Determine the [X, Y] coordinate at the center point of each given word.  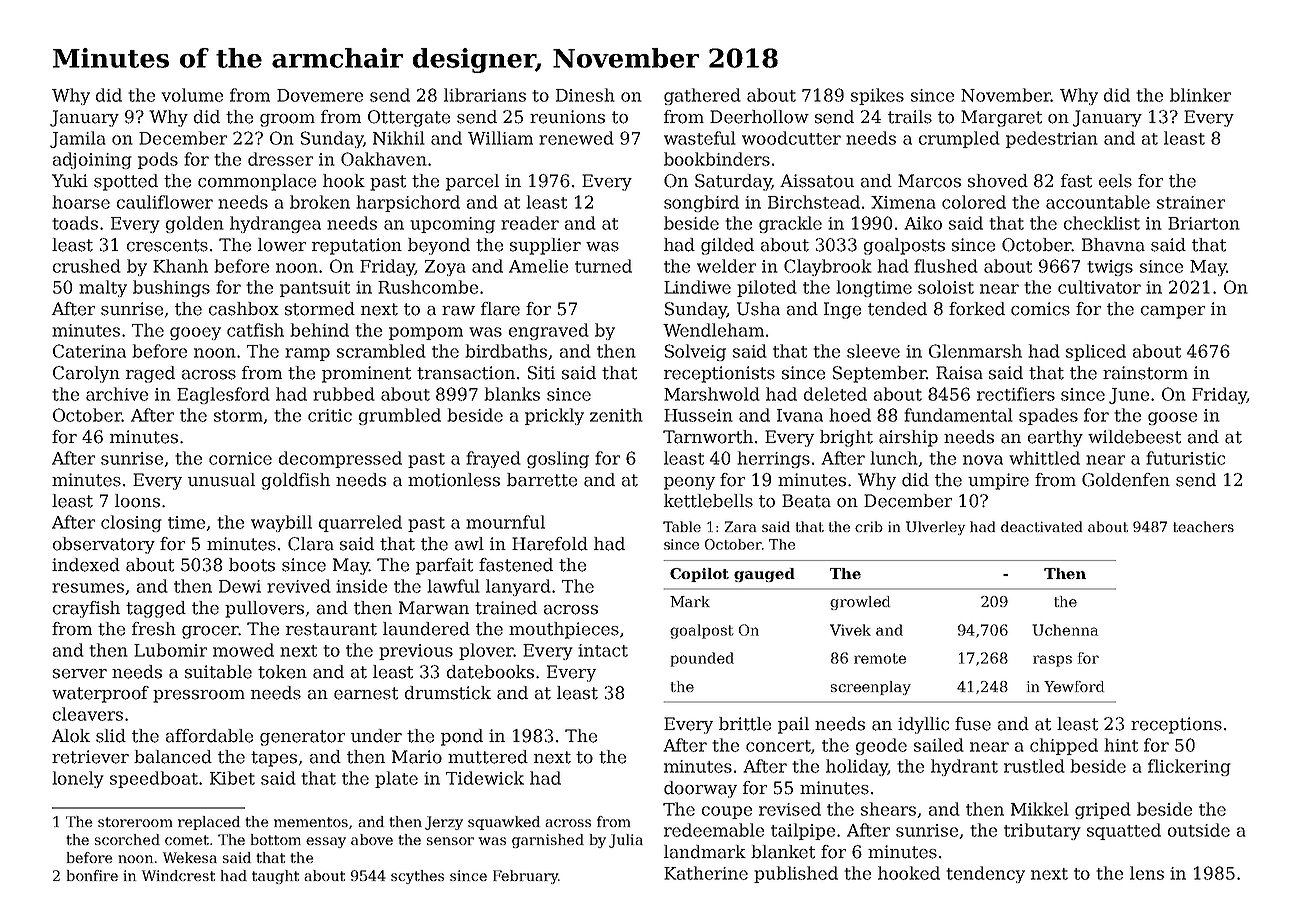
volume [192, 95]
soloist [946, 287]
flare [500, 309]
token [282, 672]
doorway [700, 789]
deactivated [1041, 526]
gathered [702, 96]
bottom [276, 839]
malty [103, 288]
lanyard [518, 587]
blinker [1200, 95]
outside [1199, 830]
